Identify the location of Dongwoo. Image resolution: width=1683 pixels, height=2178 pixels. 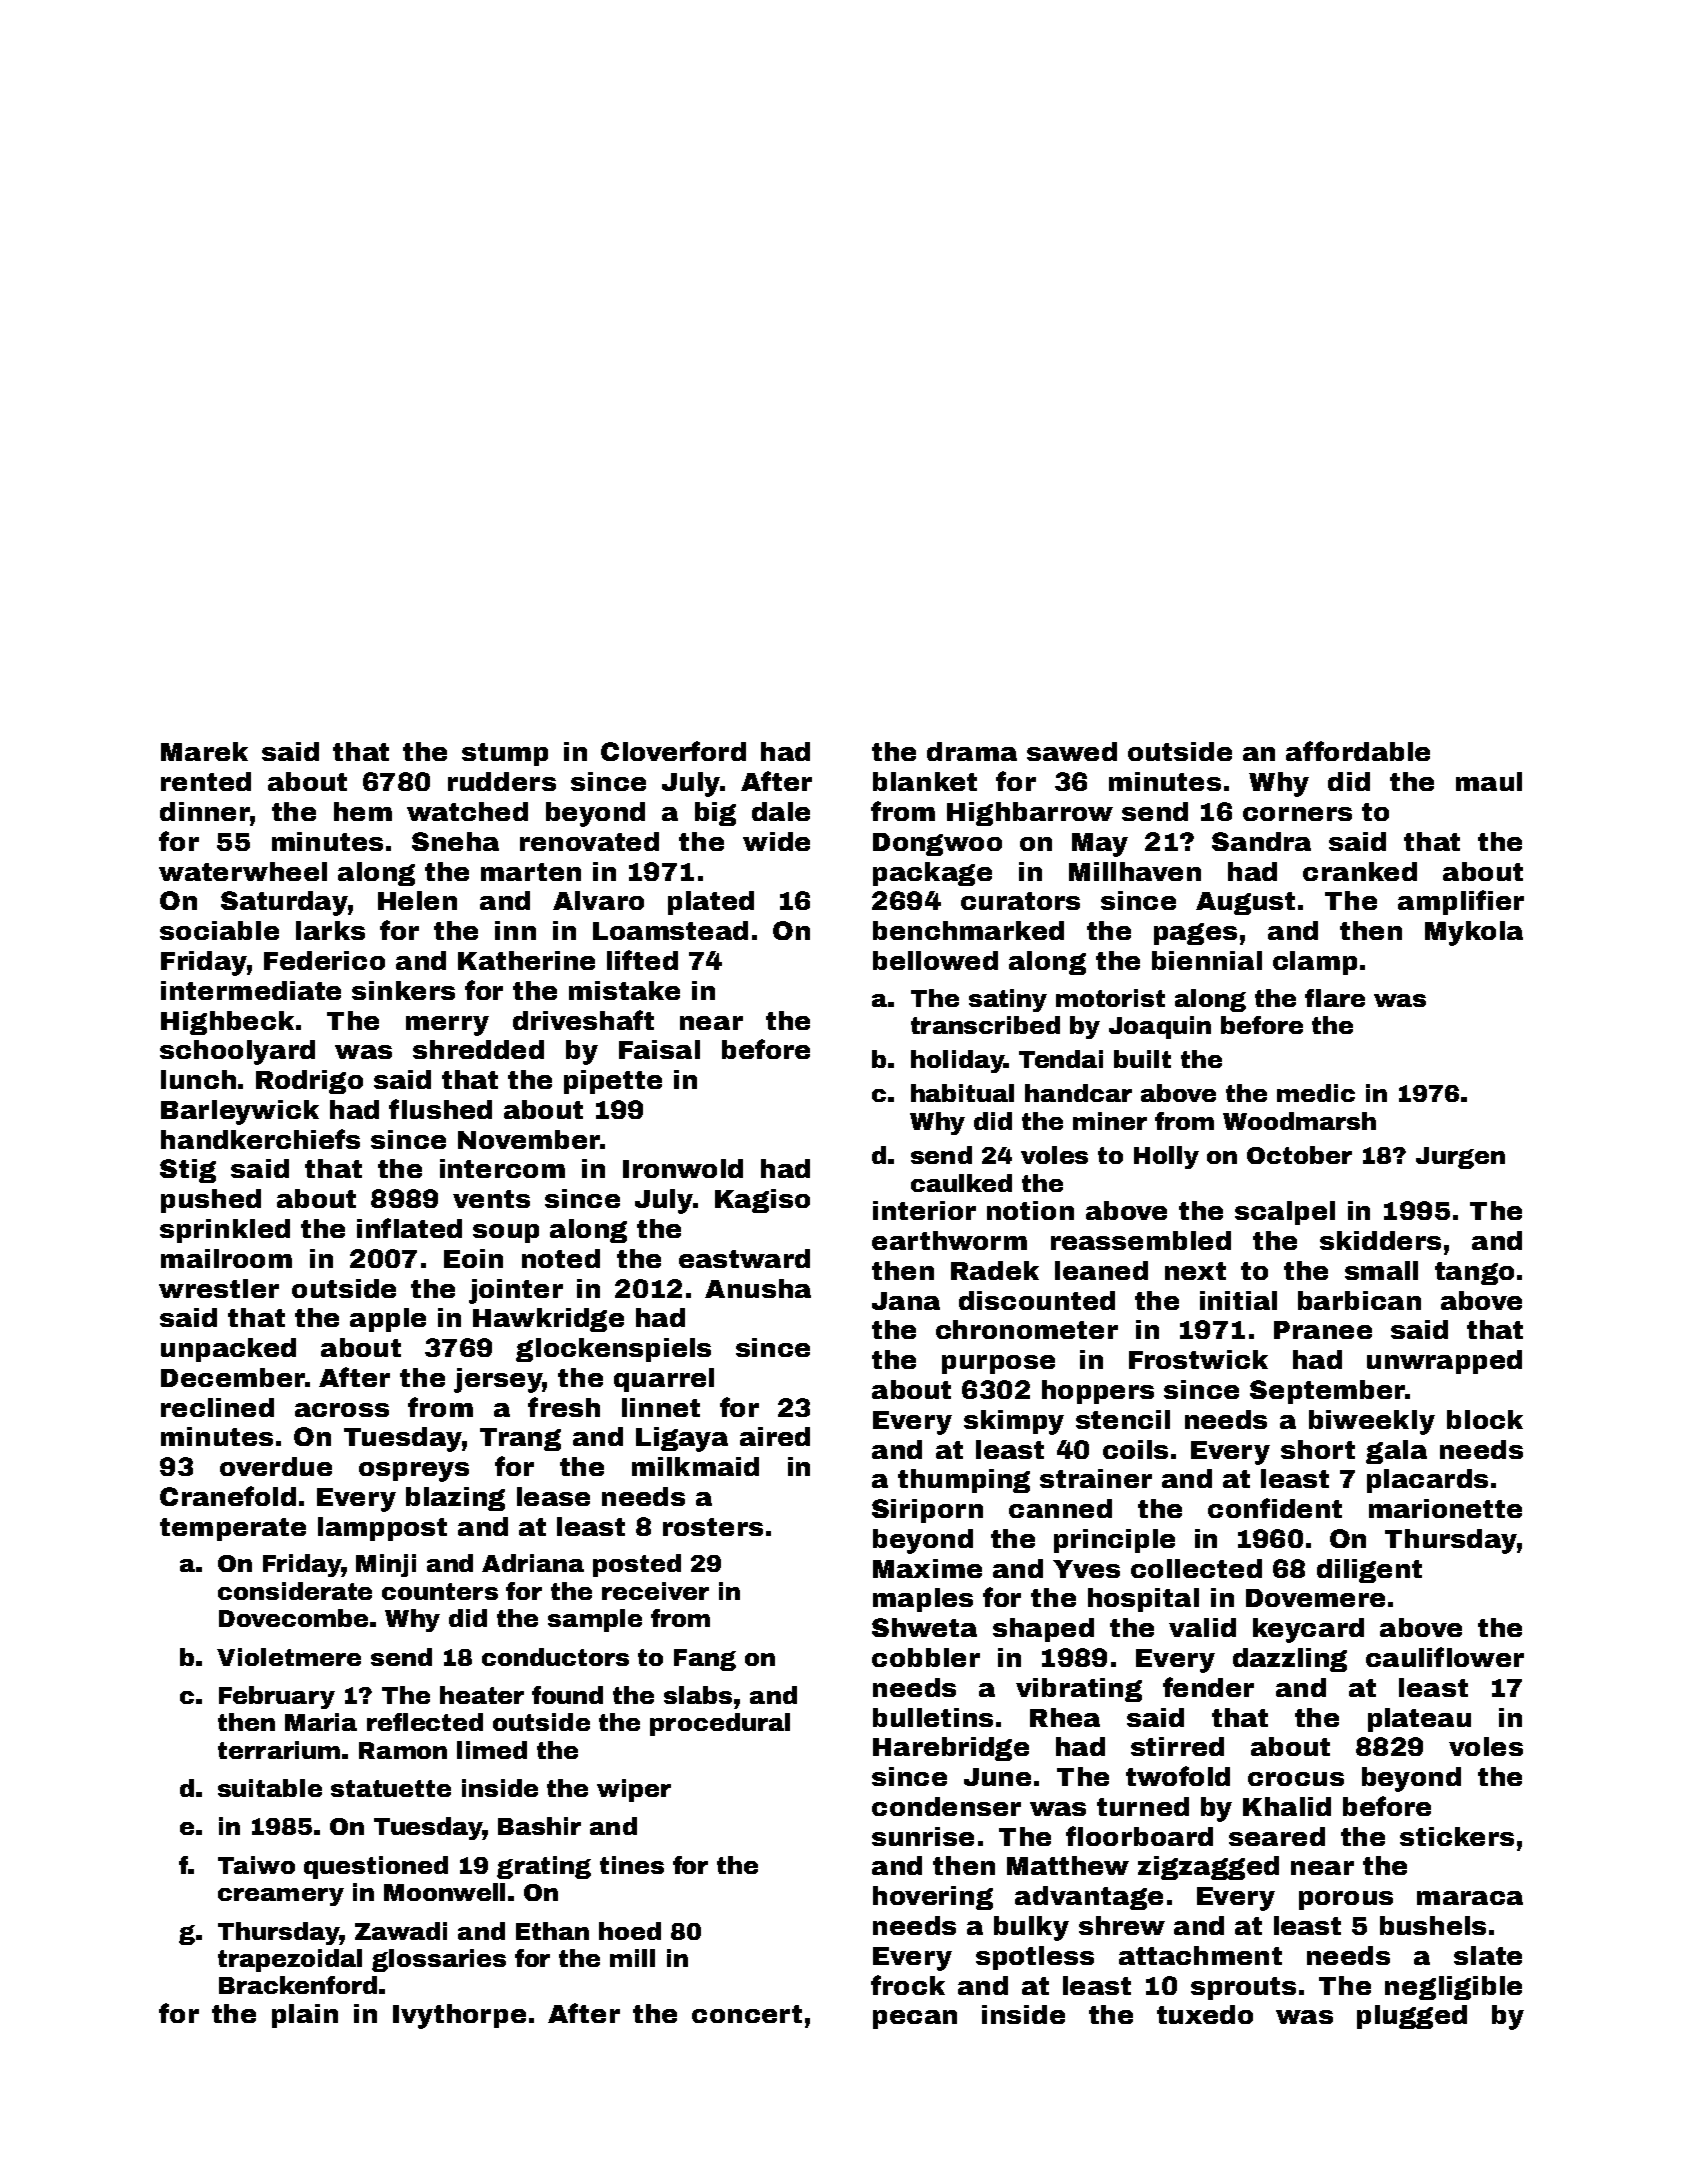
(937, 844).
